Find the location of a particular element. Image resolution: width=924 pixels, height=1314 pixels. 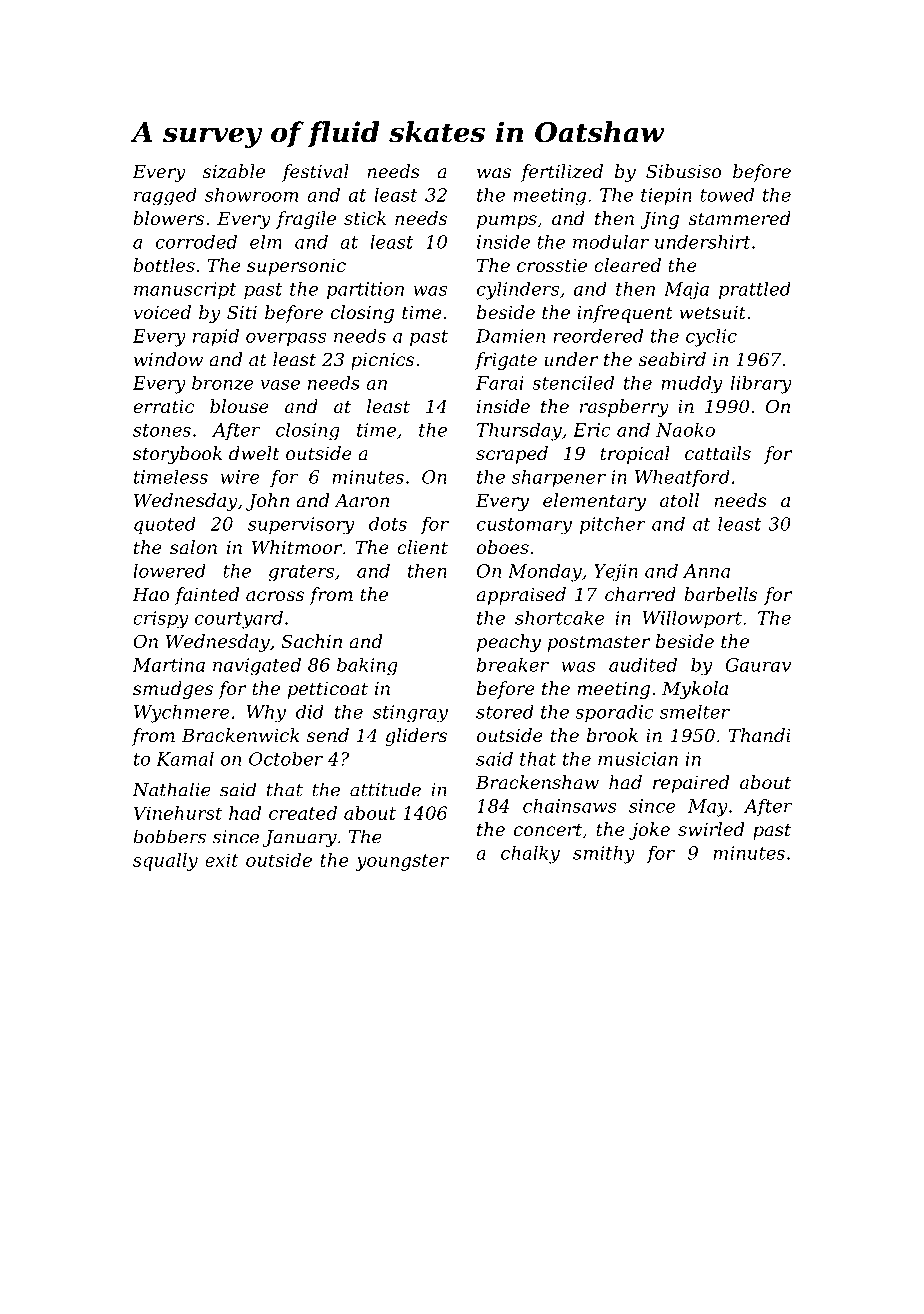

fertilized is located at coordinates (562, 173).
